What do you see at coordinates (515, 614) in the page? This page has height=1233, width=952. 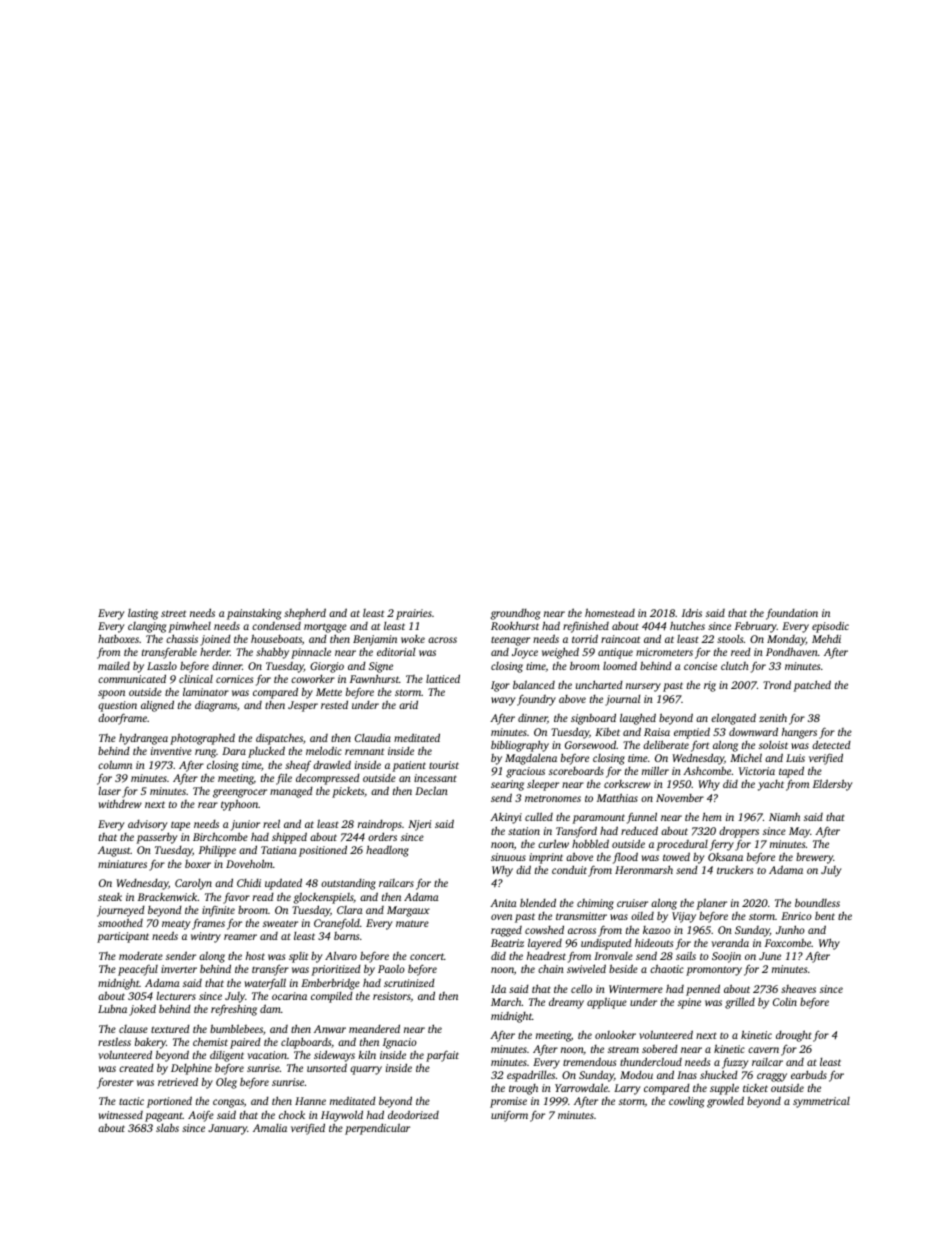 I see `groundhog` at bounding box center [515, 614].
